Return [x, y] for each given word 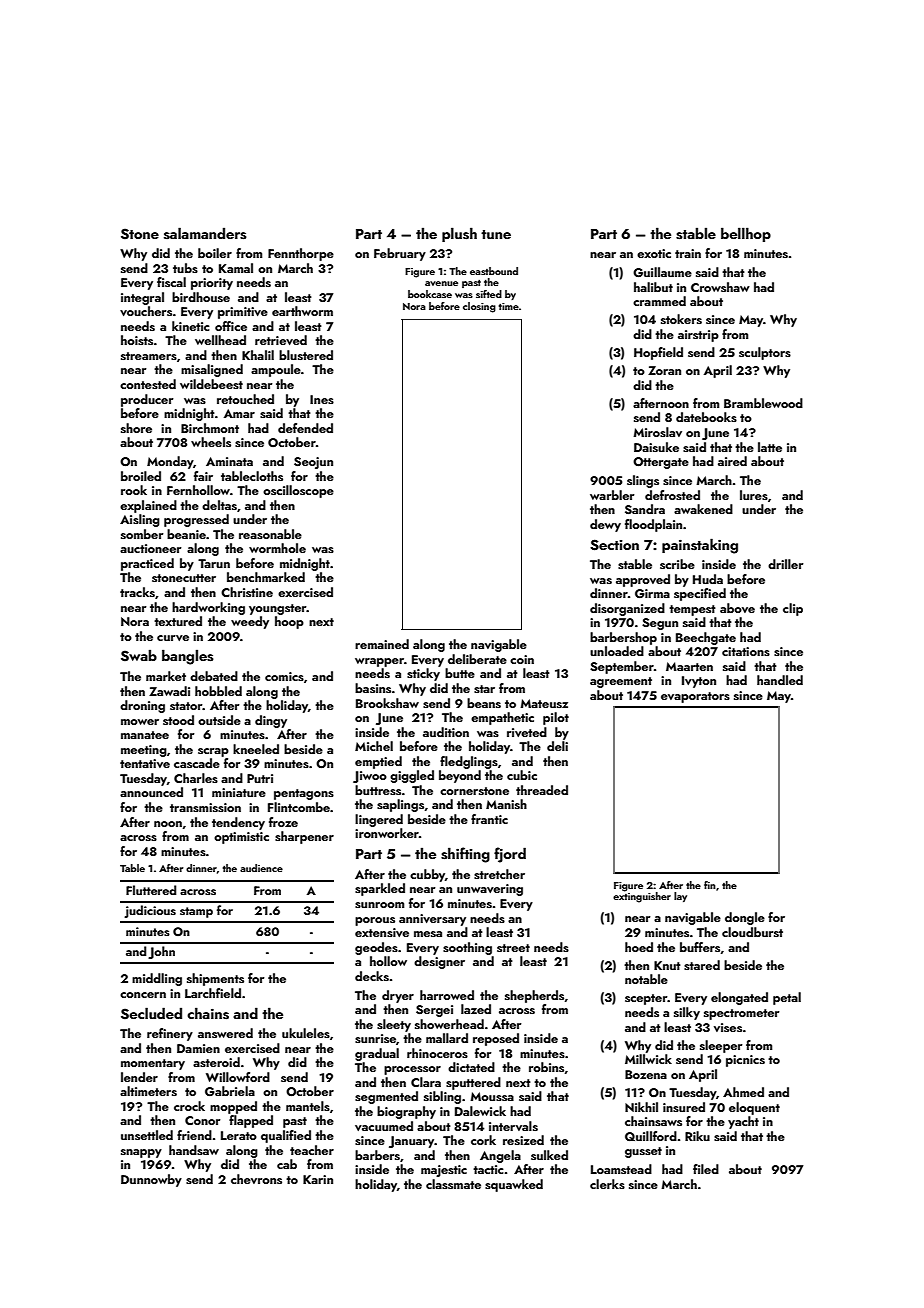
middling [157, 979]
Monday [170, 462]
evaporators [695, 697]
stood [178, 720]
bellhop [746, 234]
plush [459, 234]
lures [754, 495]
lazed [476, 1009]
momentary [153, 1064]
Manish [506, 804]
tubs [185, 268]
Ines [322, 399]
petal [787, 998]
